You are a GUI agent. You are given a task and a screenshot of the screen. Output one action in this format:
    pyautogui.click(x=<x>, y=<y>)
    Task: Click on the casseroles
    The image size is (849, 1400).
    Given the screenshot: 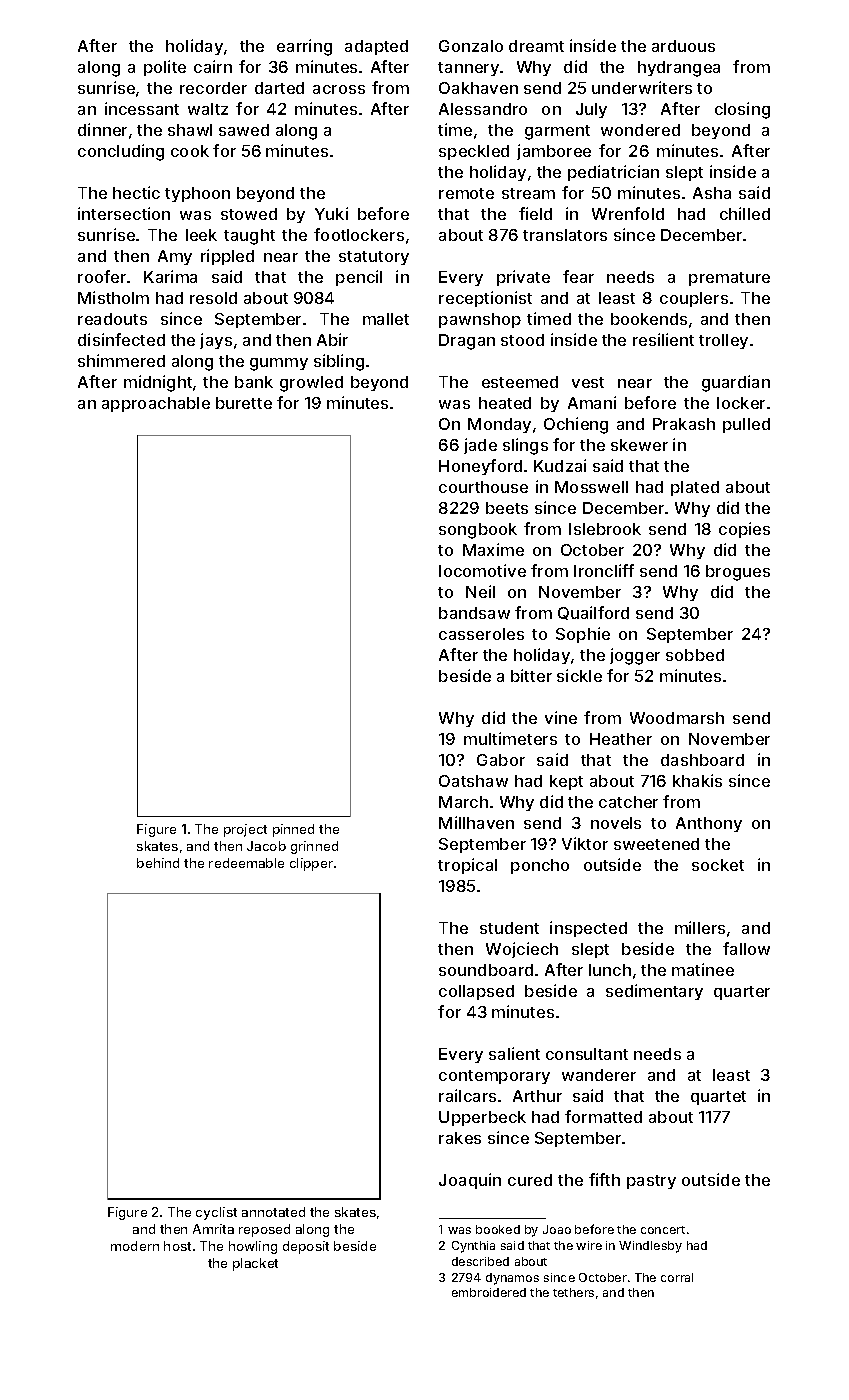 What is the action you would take?
    pyautogui.click(x=481, y=634)
